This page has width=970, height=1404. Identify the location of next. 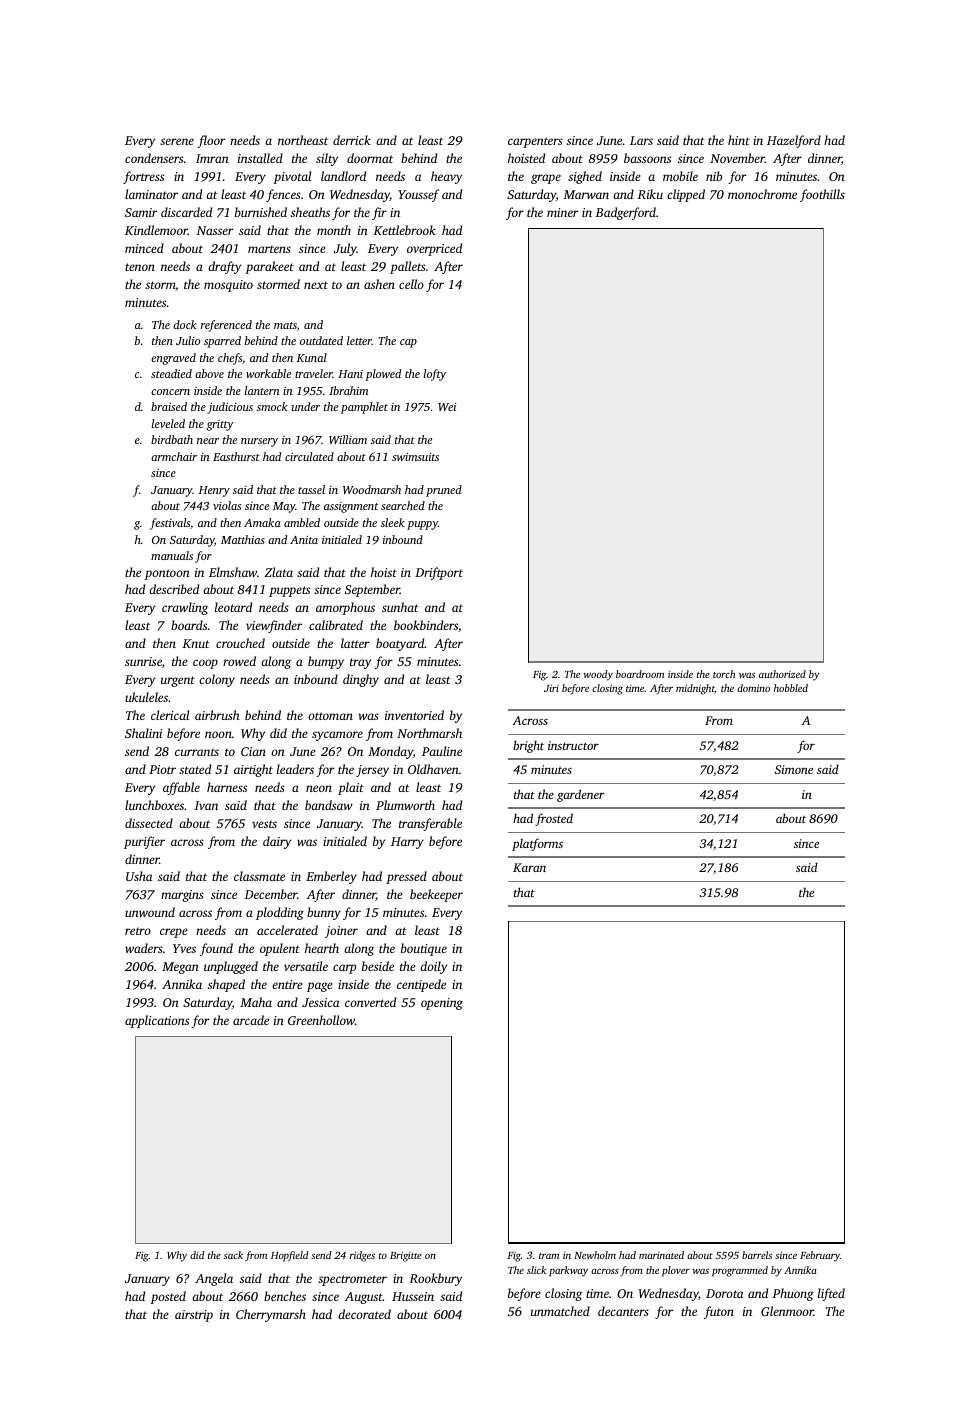
(316, 285).
